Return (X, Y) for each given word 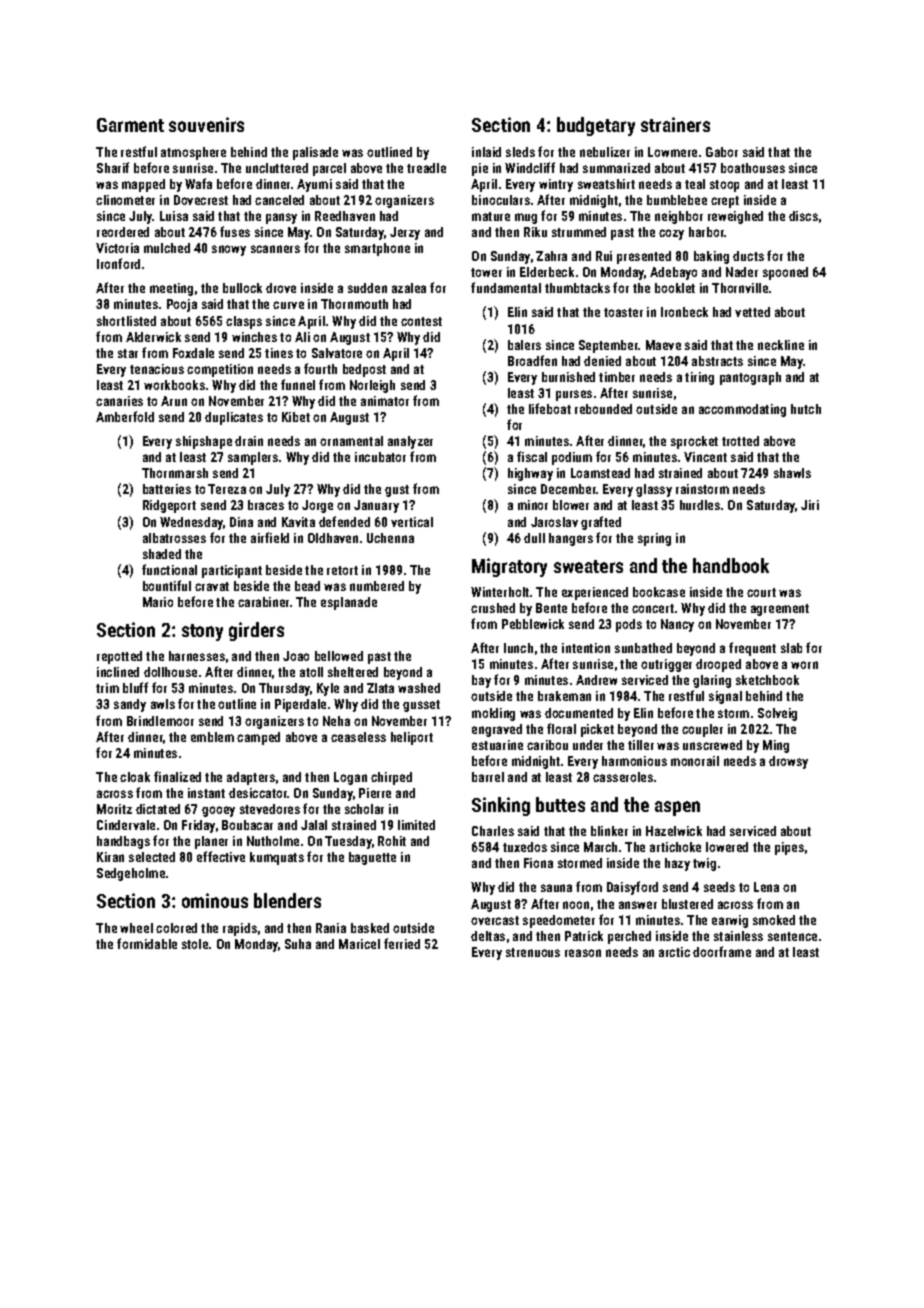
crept (725, 202)
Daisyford (632, 888)
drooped (718, 665)
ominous (215, 900)
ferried (402, 943)
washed (419, 688)
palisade (315, 153)
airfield (270, 537)
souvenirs (206, 124)
